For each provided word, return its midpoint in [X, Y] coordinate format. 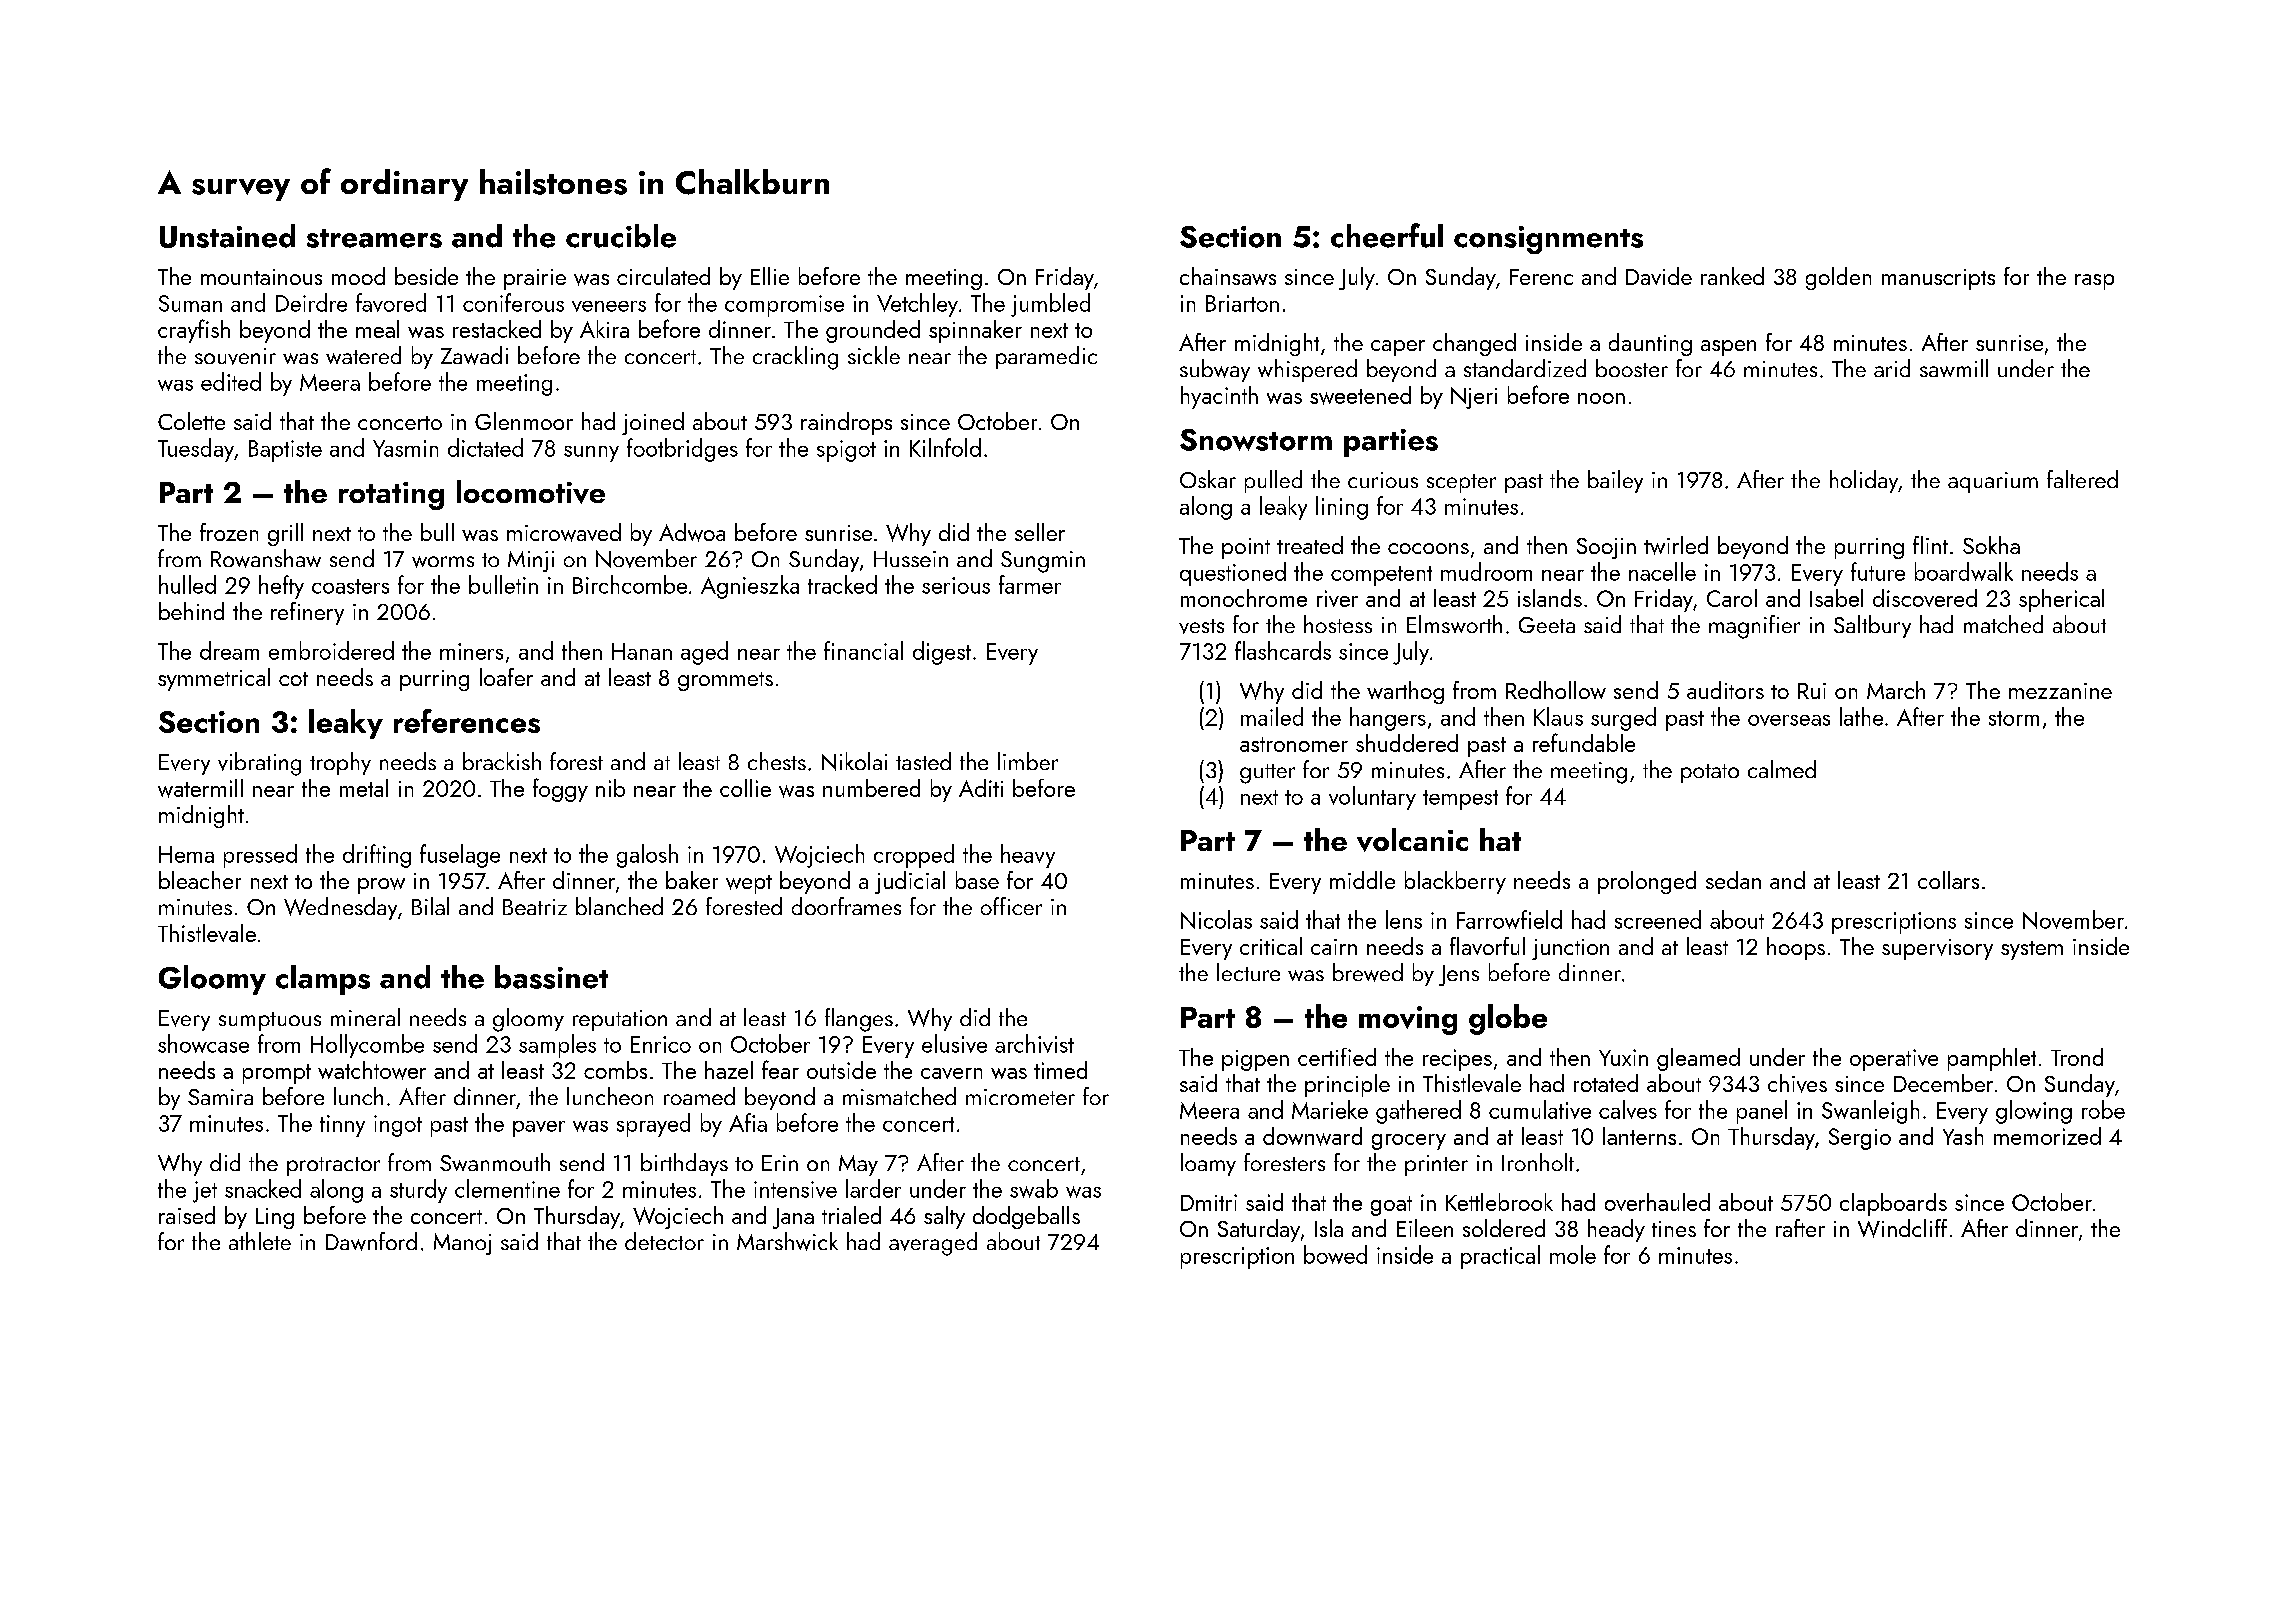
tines [1674, 1229]
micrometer [1020, 1097]
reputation [620, 1020]
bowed [1335, 1254]
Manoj [462, 1244]
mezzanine [2060, 691]
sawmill [1954, 368]
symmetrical [214, 679]
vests [1201, 626]
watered [363, 355]
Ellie [770, 276]
